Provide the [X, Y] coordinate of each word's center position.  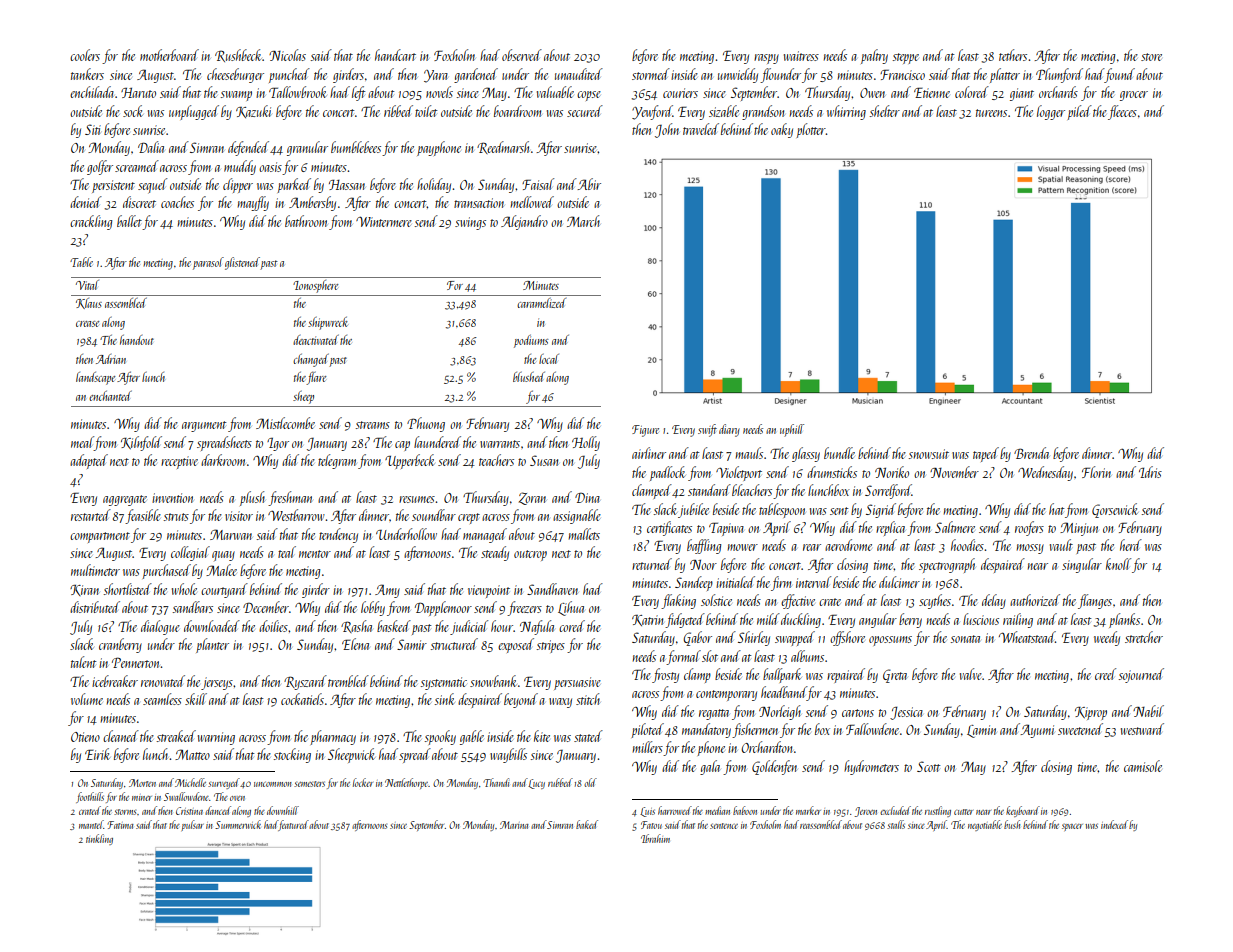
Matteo [192, 754]
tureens [991, 113]
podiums [531, 341]
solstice [716, 600]
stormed [651, 74]
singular [1082, 565]
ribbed [398, 111]
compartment [100, 537]
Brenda [1031, 453]
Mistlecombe [285, 423]
